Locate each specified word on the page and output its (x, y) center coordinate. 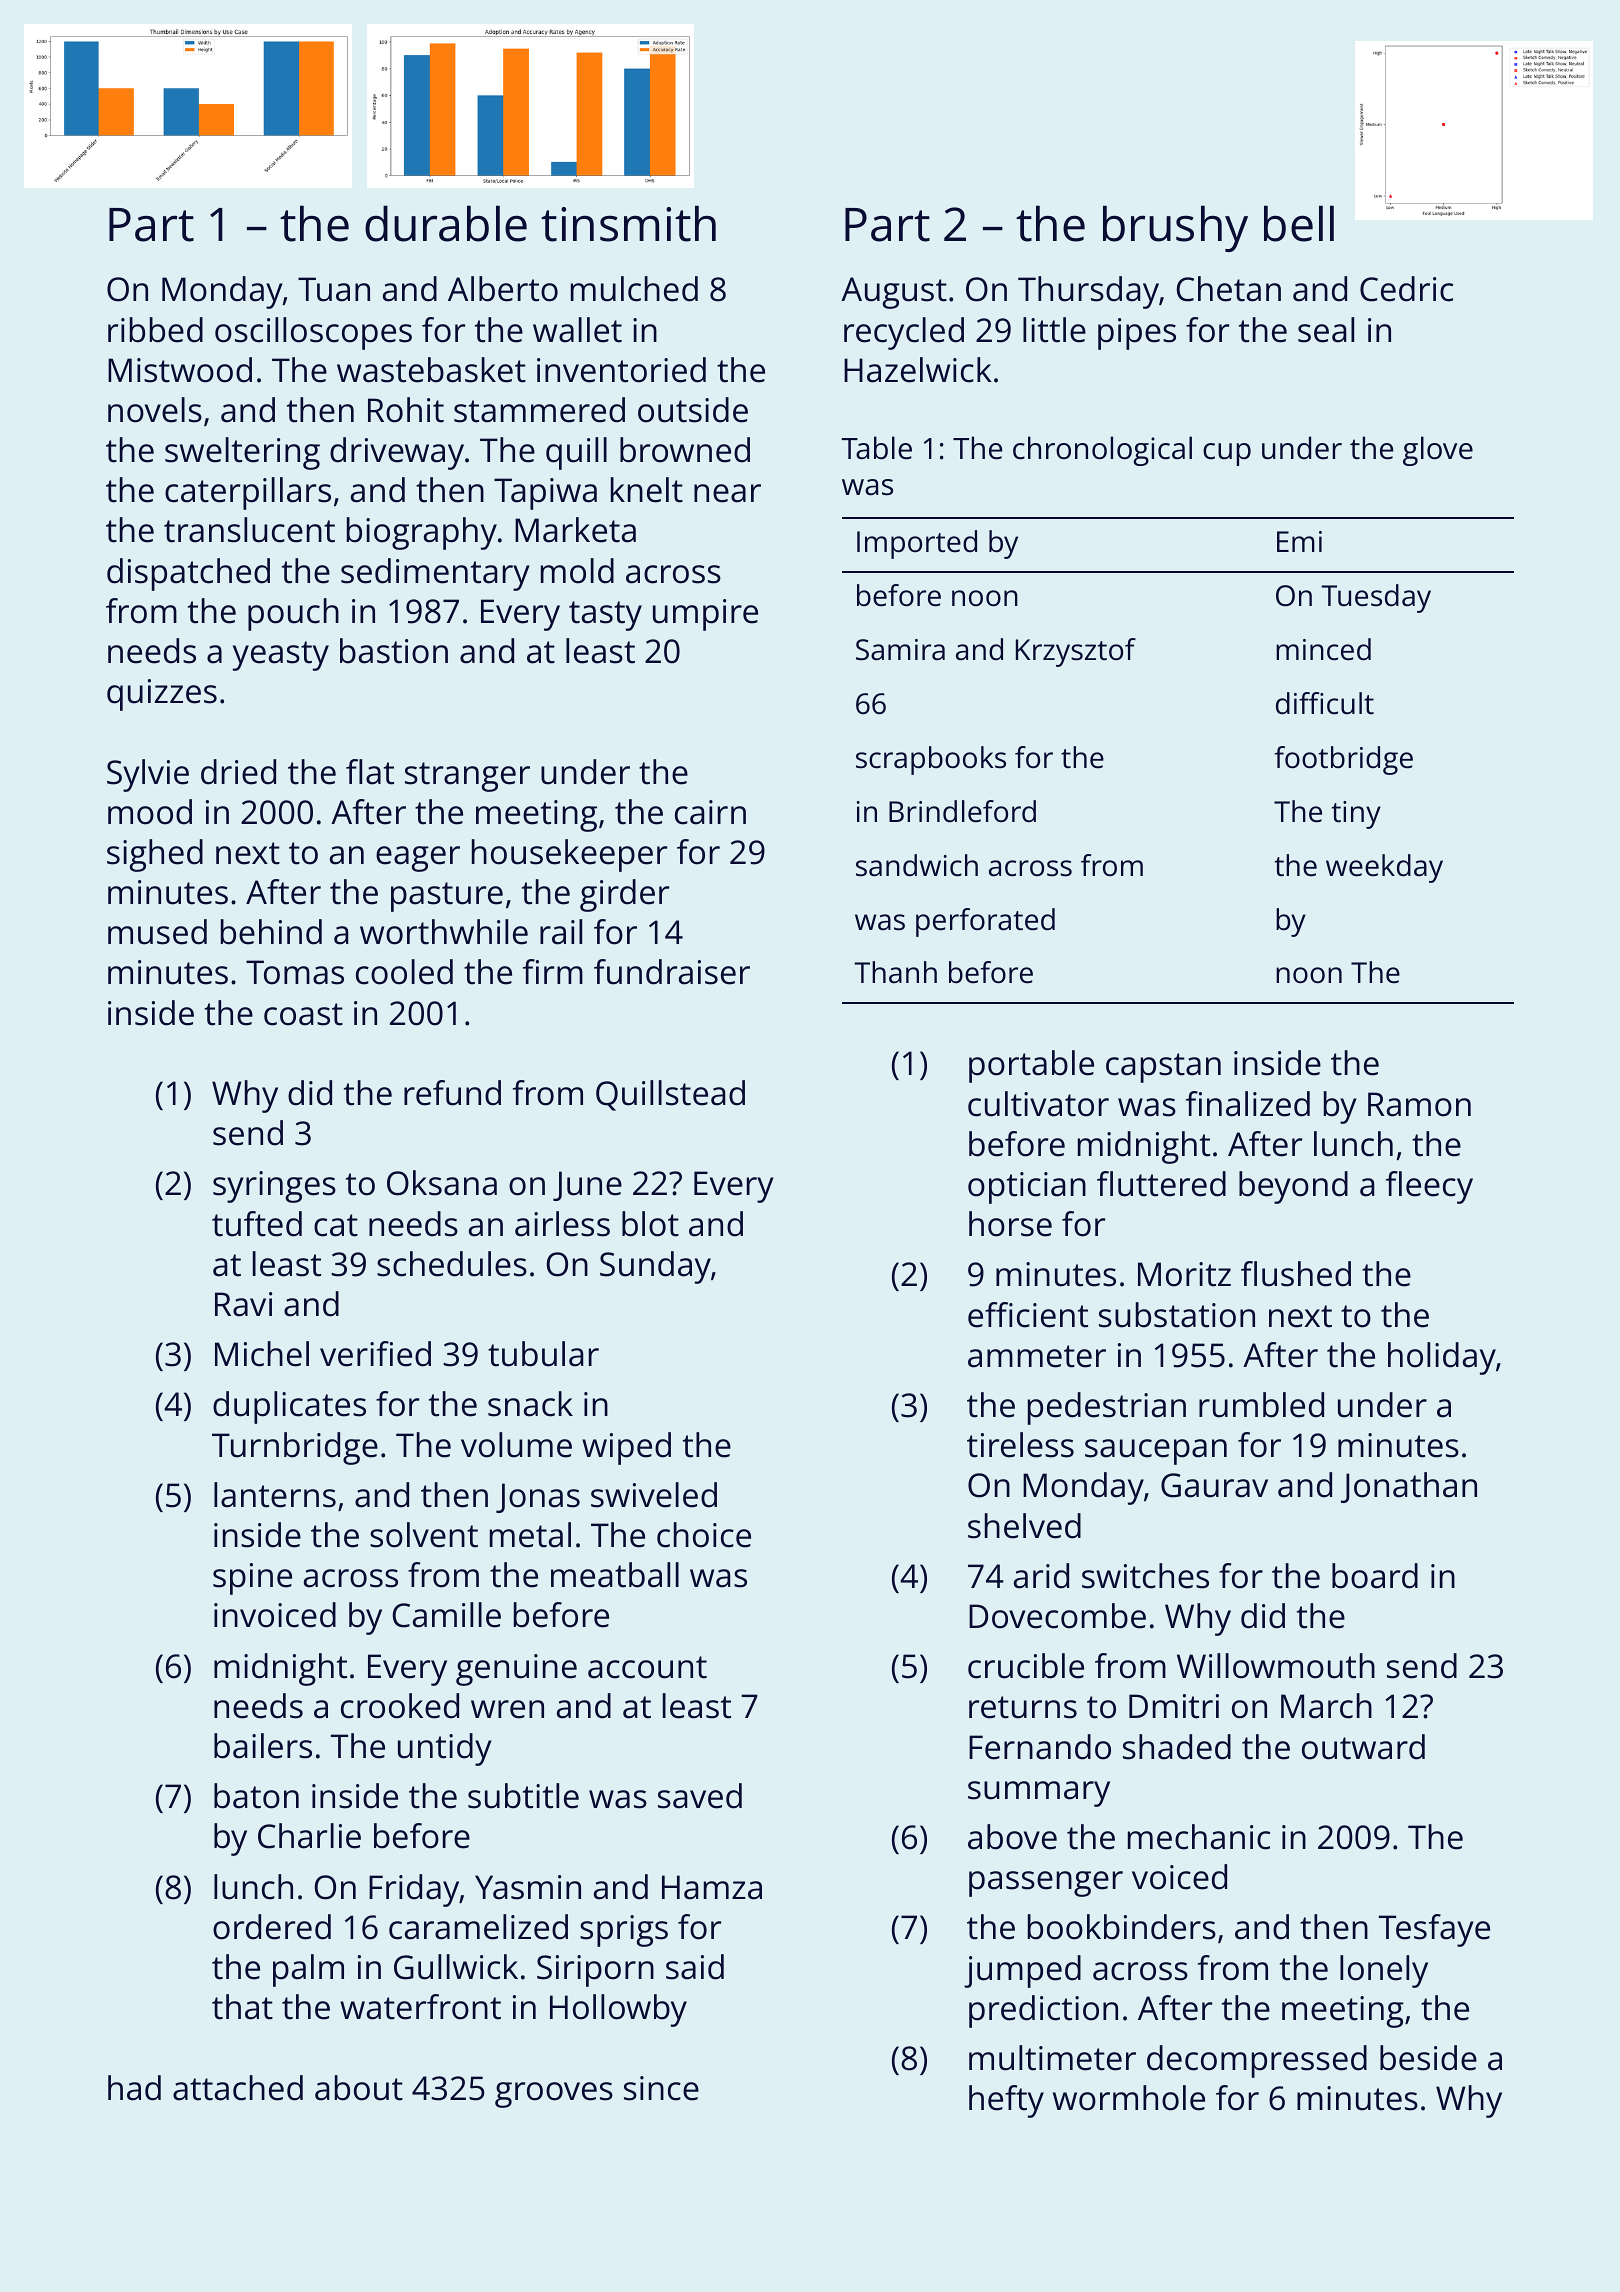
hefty (1006, 2101)
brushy (1175, 228)
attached (238, 2088)
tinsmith (628, 223)
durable (446, 223)
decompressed (1257, 2061)
